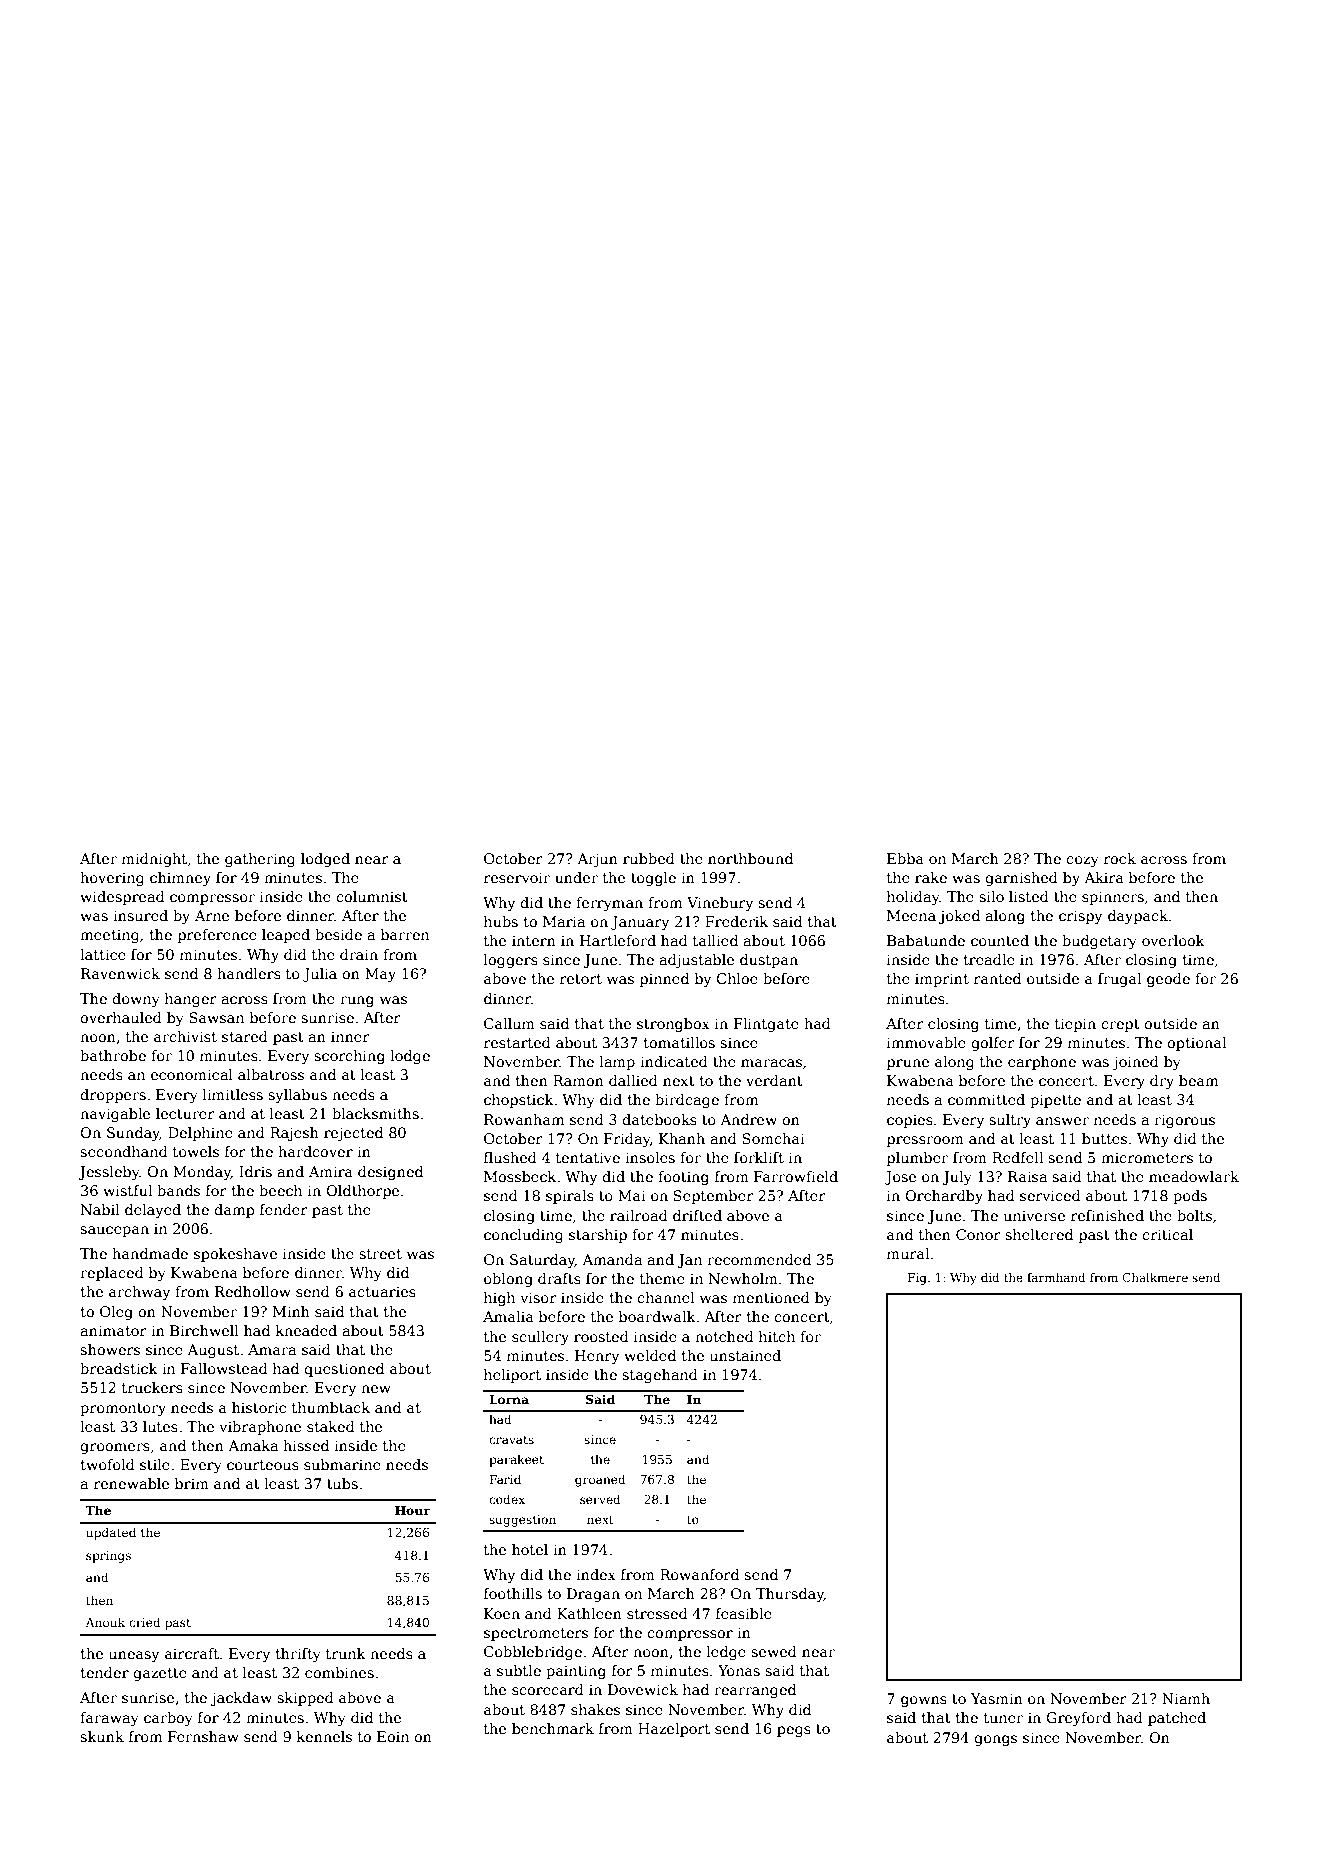 This page has width=1322, height=1870. I want to click on rock, so click(1120, 858).
